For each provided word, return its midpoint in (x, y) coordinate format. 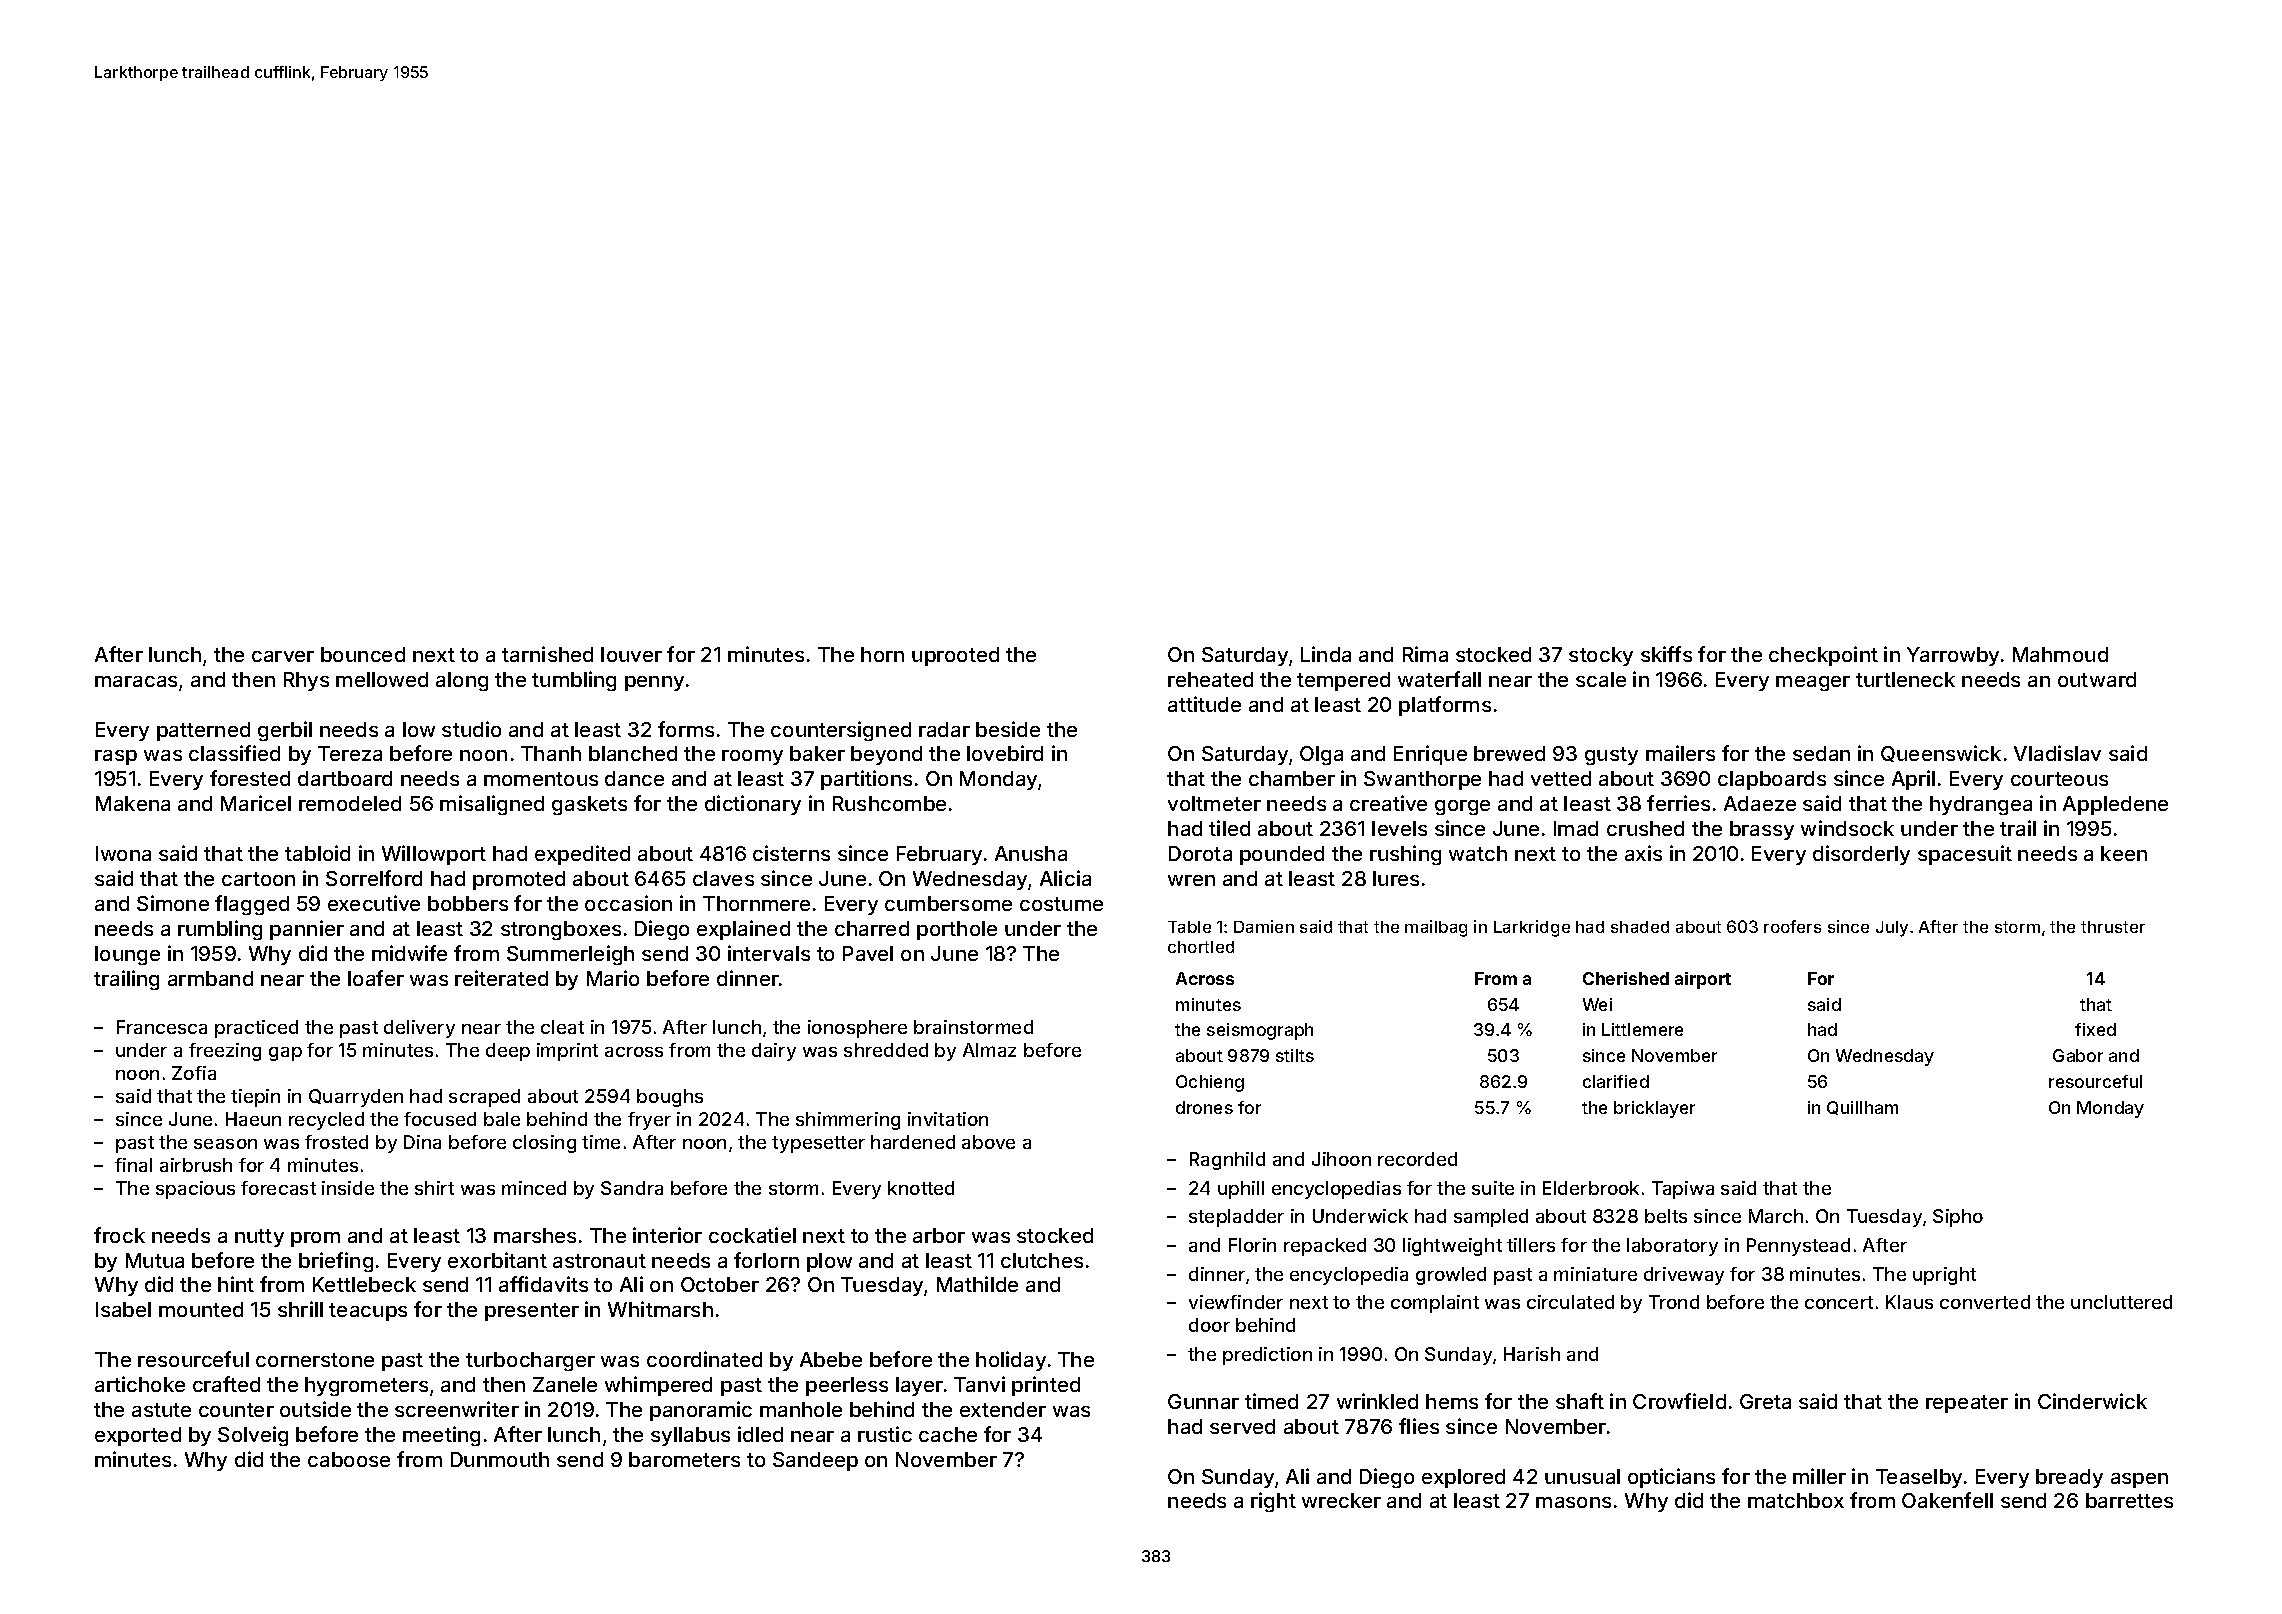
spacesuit (1965, 855)
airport (1703, 980)
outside (315, 1409)
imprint (567, 1052)
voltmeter (1214, 803)
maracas (136, 681)
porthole (957, 930)
